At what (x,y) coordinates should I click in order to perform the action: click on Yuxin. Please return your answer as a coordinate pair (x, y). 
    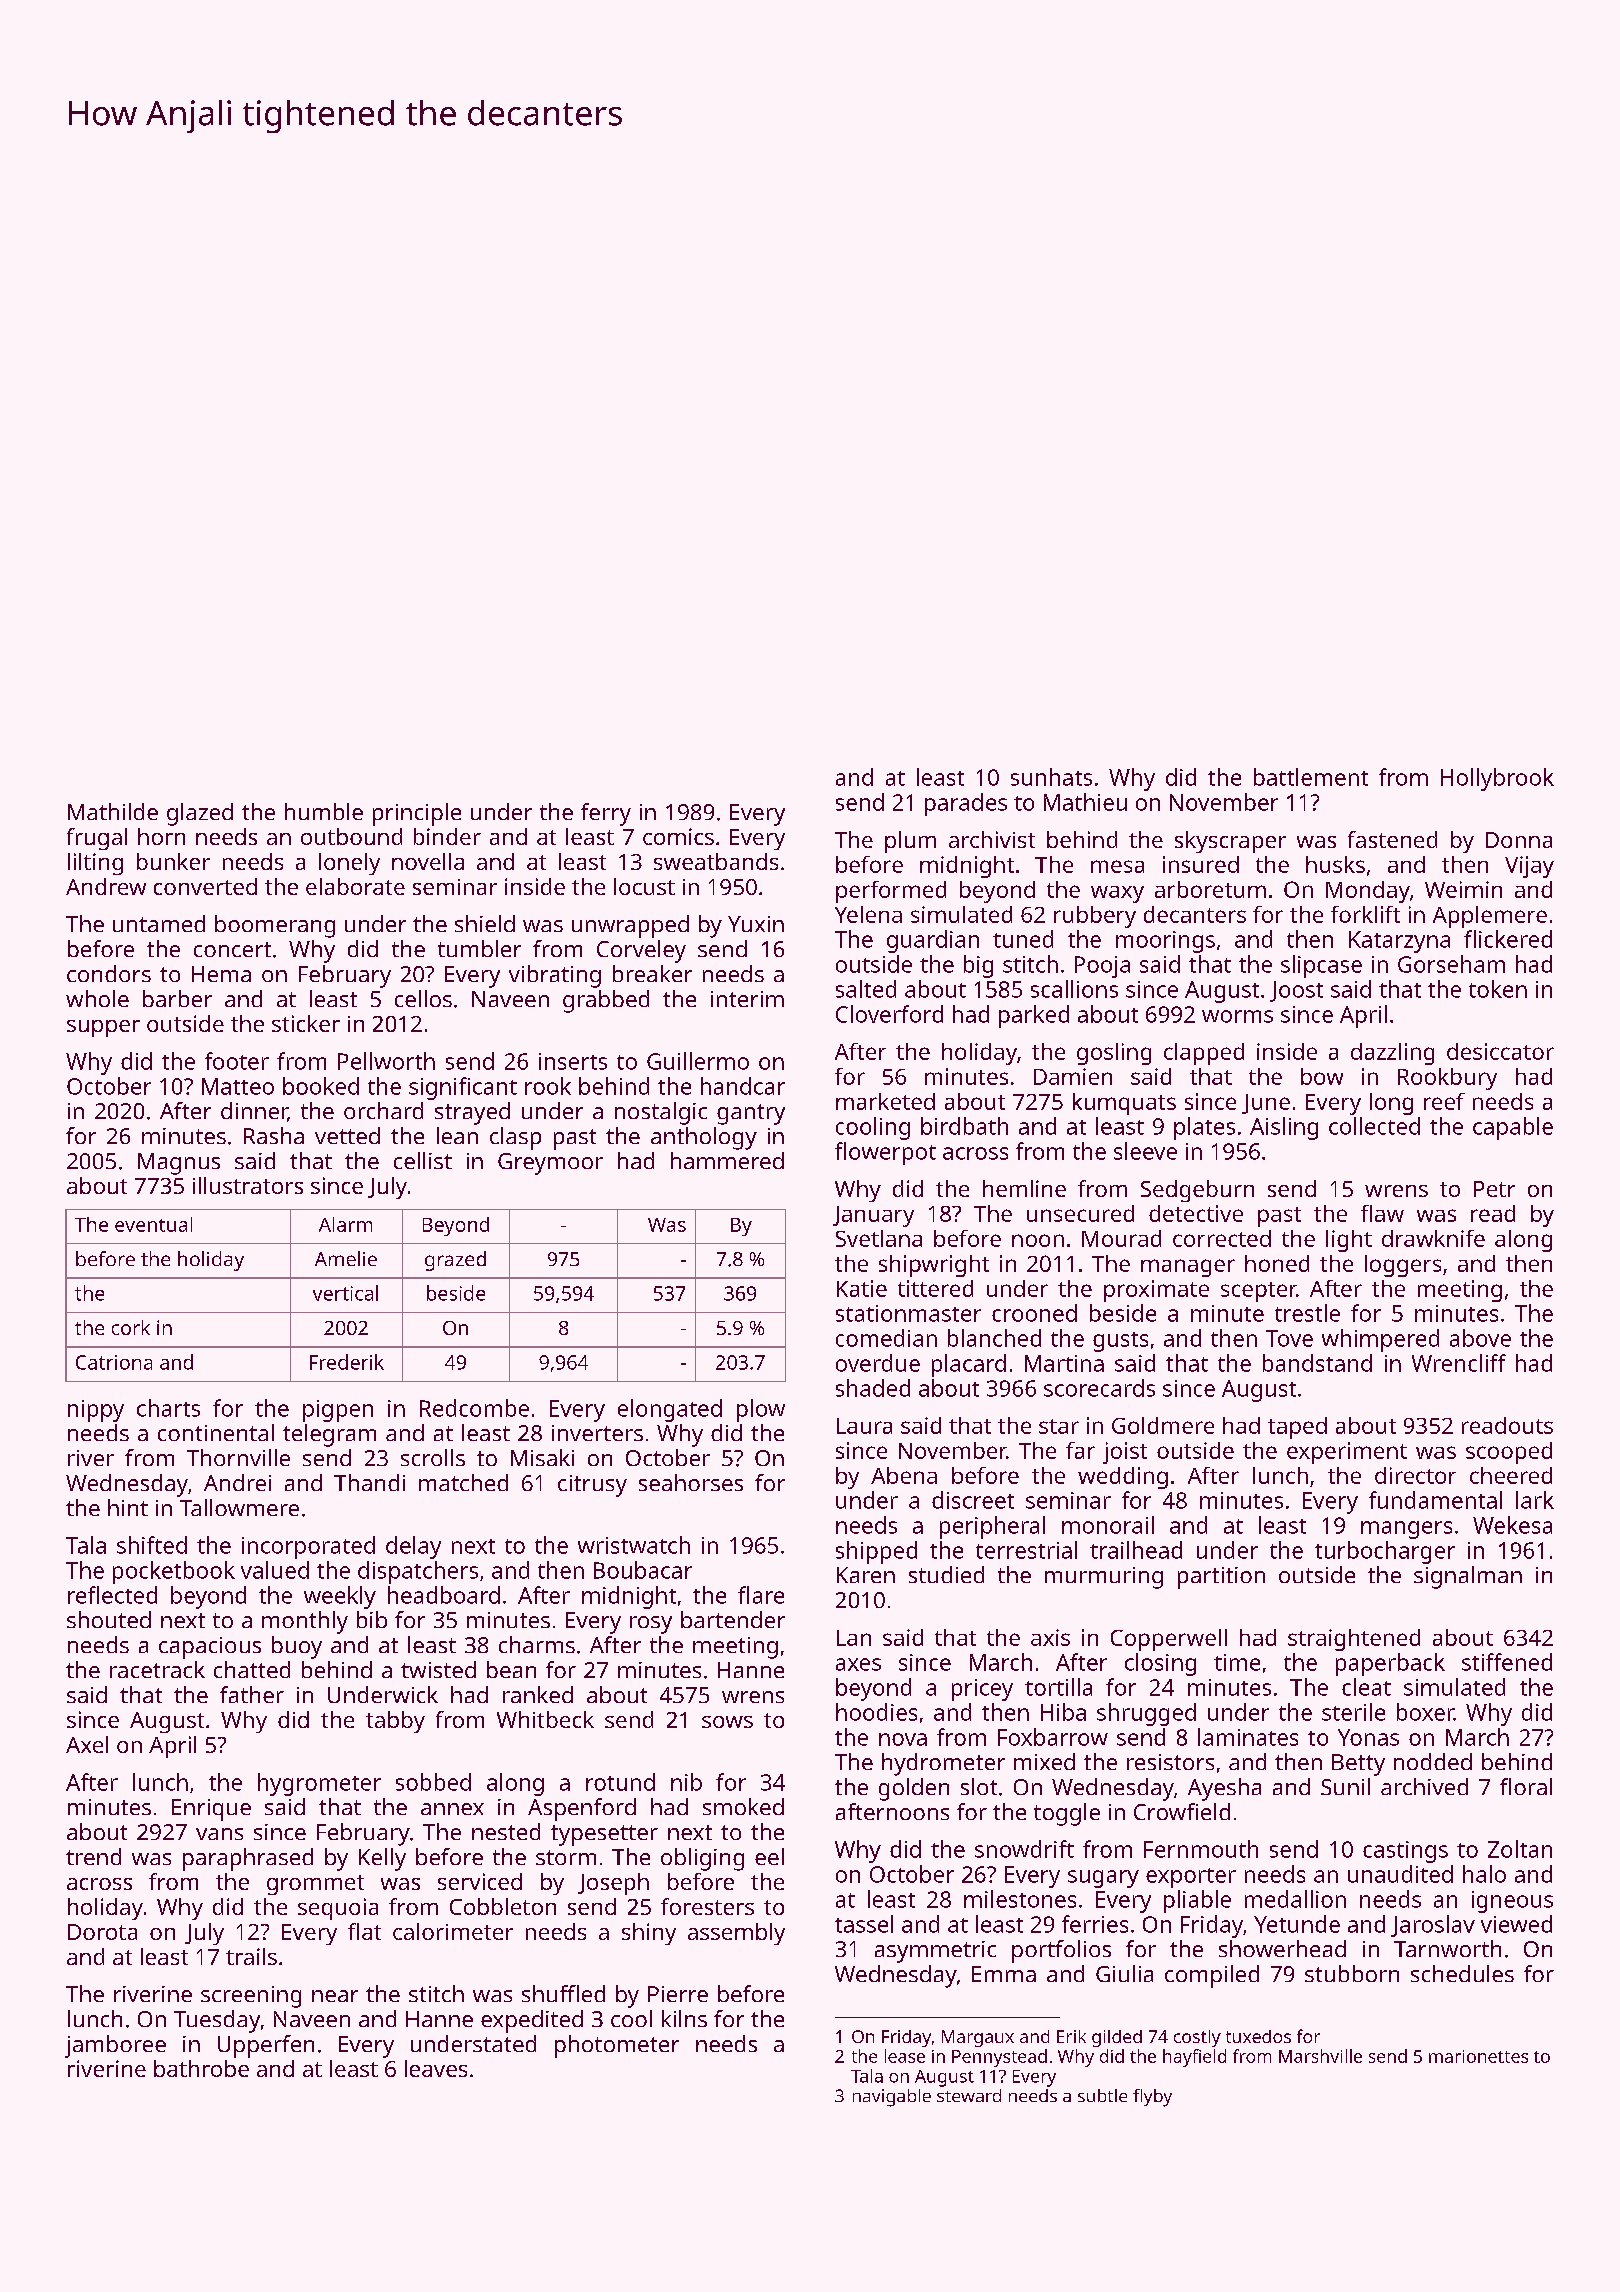
    Looking at the image, I should click on (756, 924).
